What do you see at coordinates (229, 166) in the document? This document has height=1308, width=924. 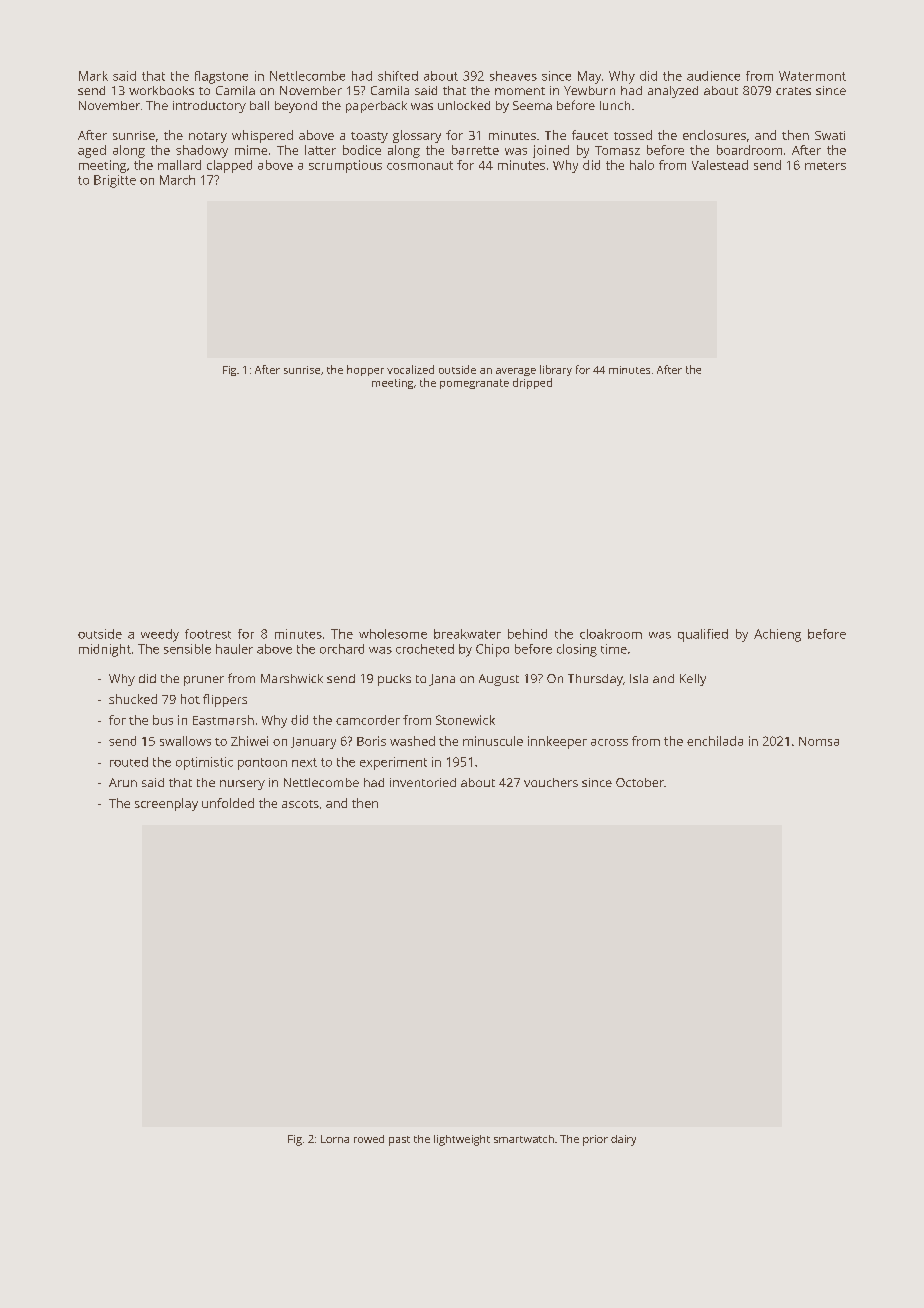 I see `clapped` at bounding box center [229, 166].
